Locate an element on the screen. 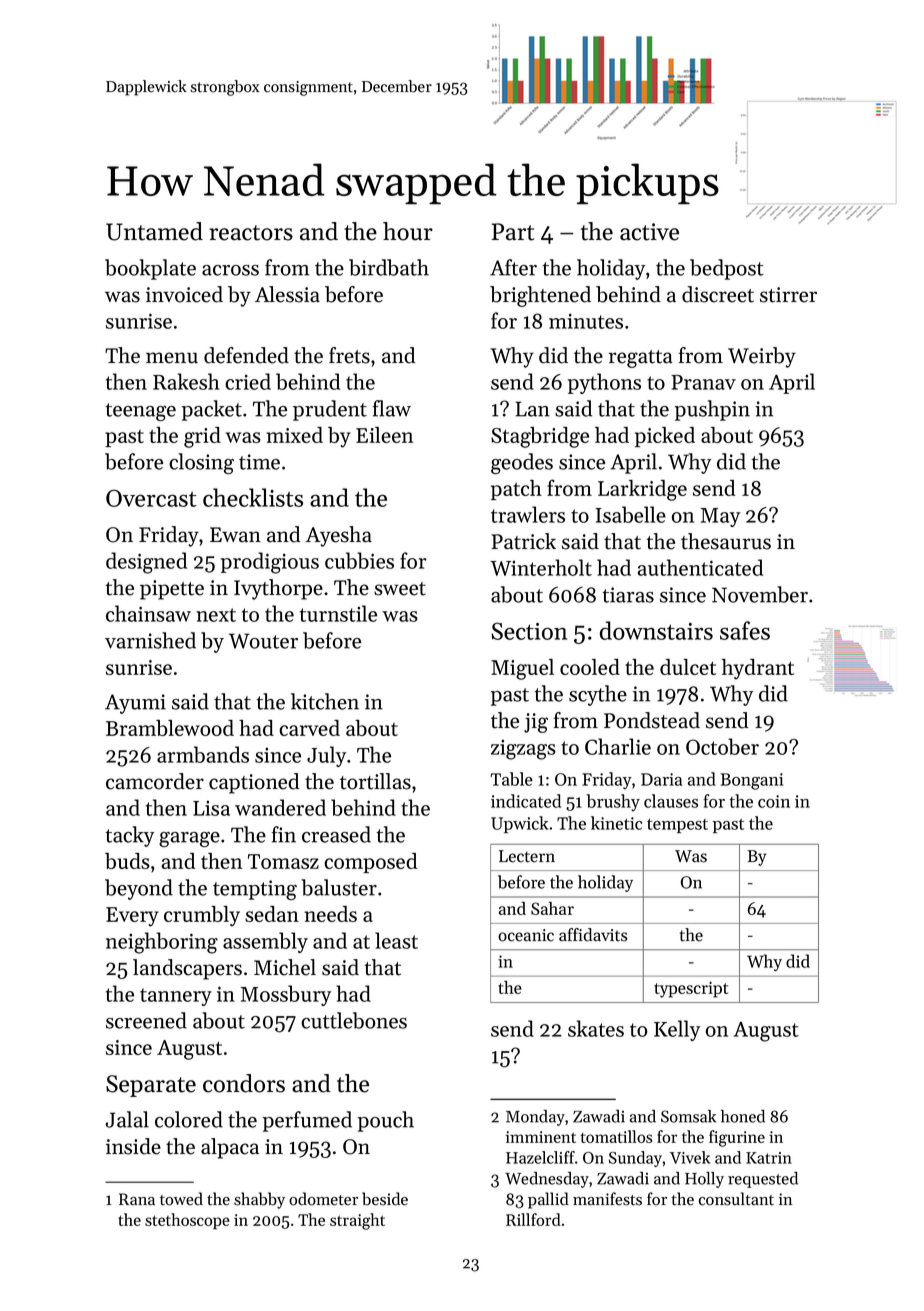 This screenshot has height=1311, width=924. teenage is located at coordinates (140, 412).
